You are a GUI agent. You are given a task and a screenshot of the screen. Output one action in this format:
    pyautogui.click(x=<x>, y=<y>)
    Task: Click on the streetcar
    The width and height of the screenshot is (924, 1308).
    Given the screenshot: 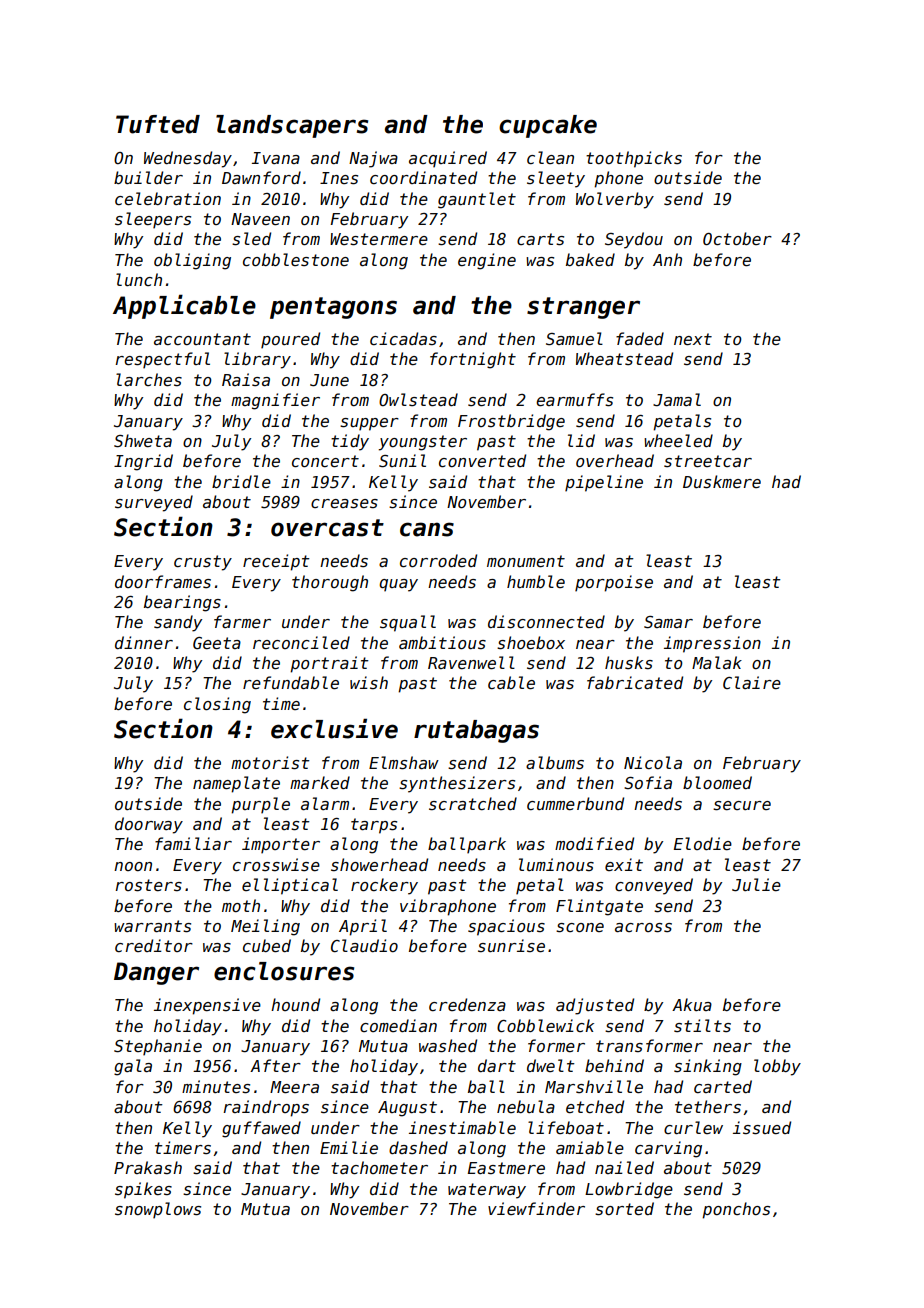 What is the action you would take?
    pyautogui.click(x=708, y=461)
